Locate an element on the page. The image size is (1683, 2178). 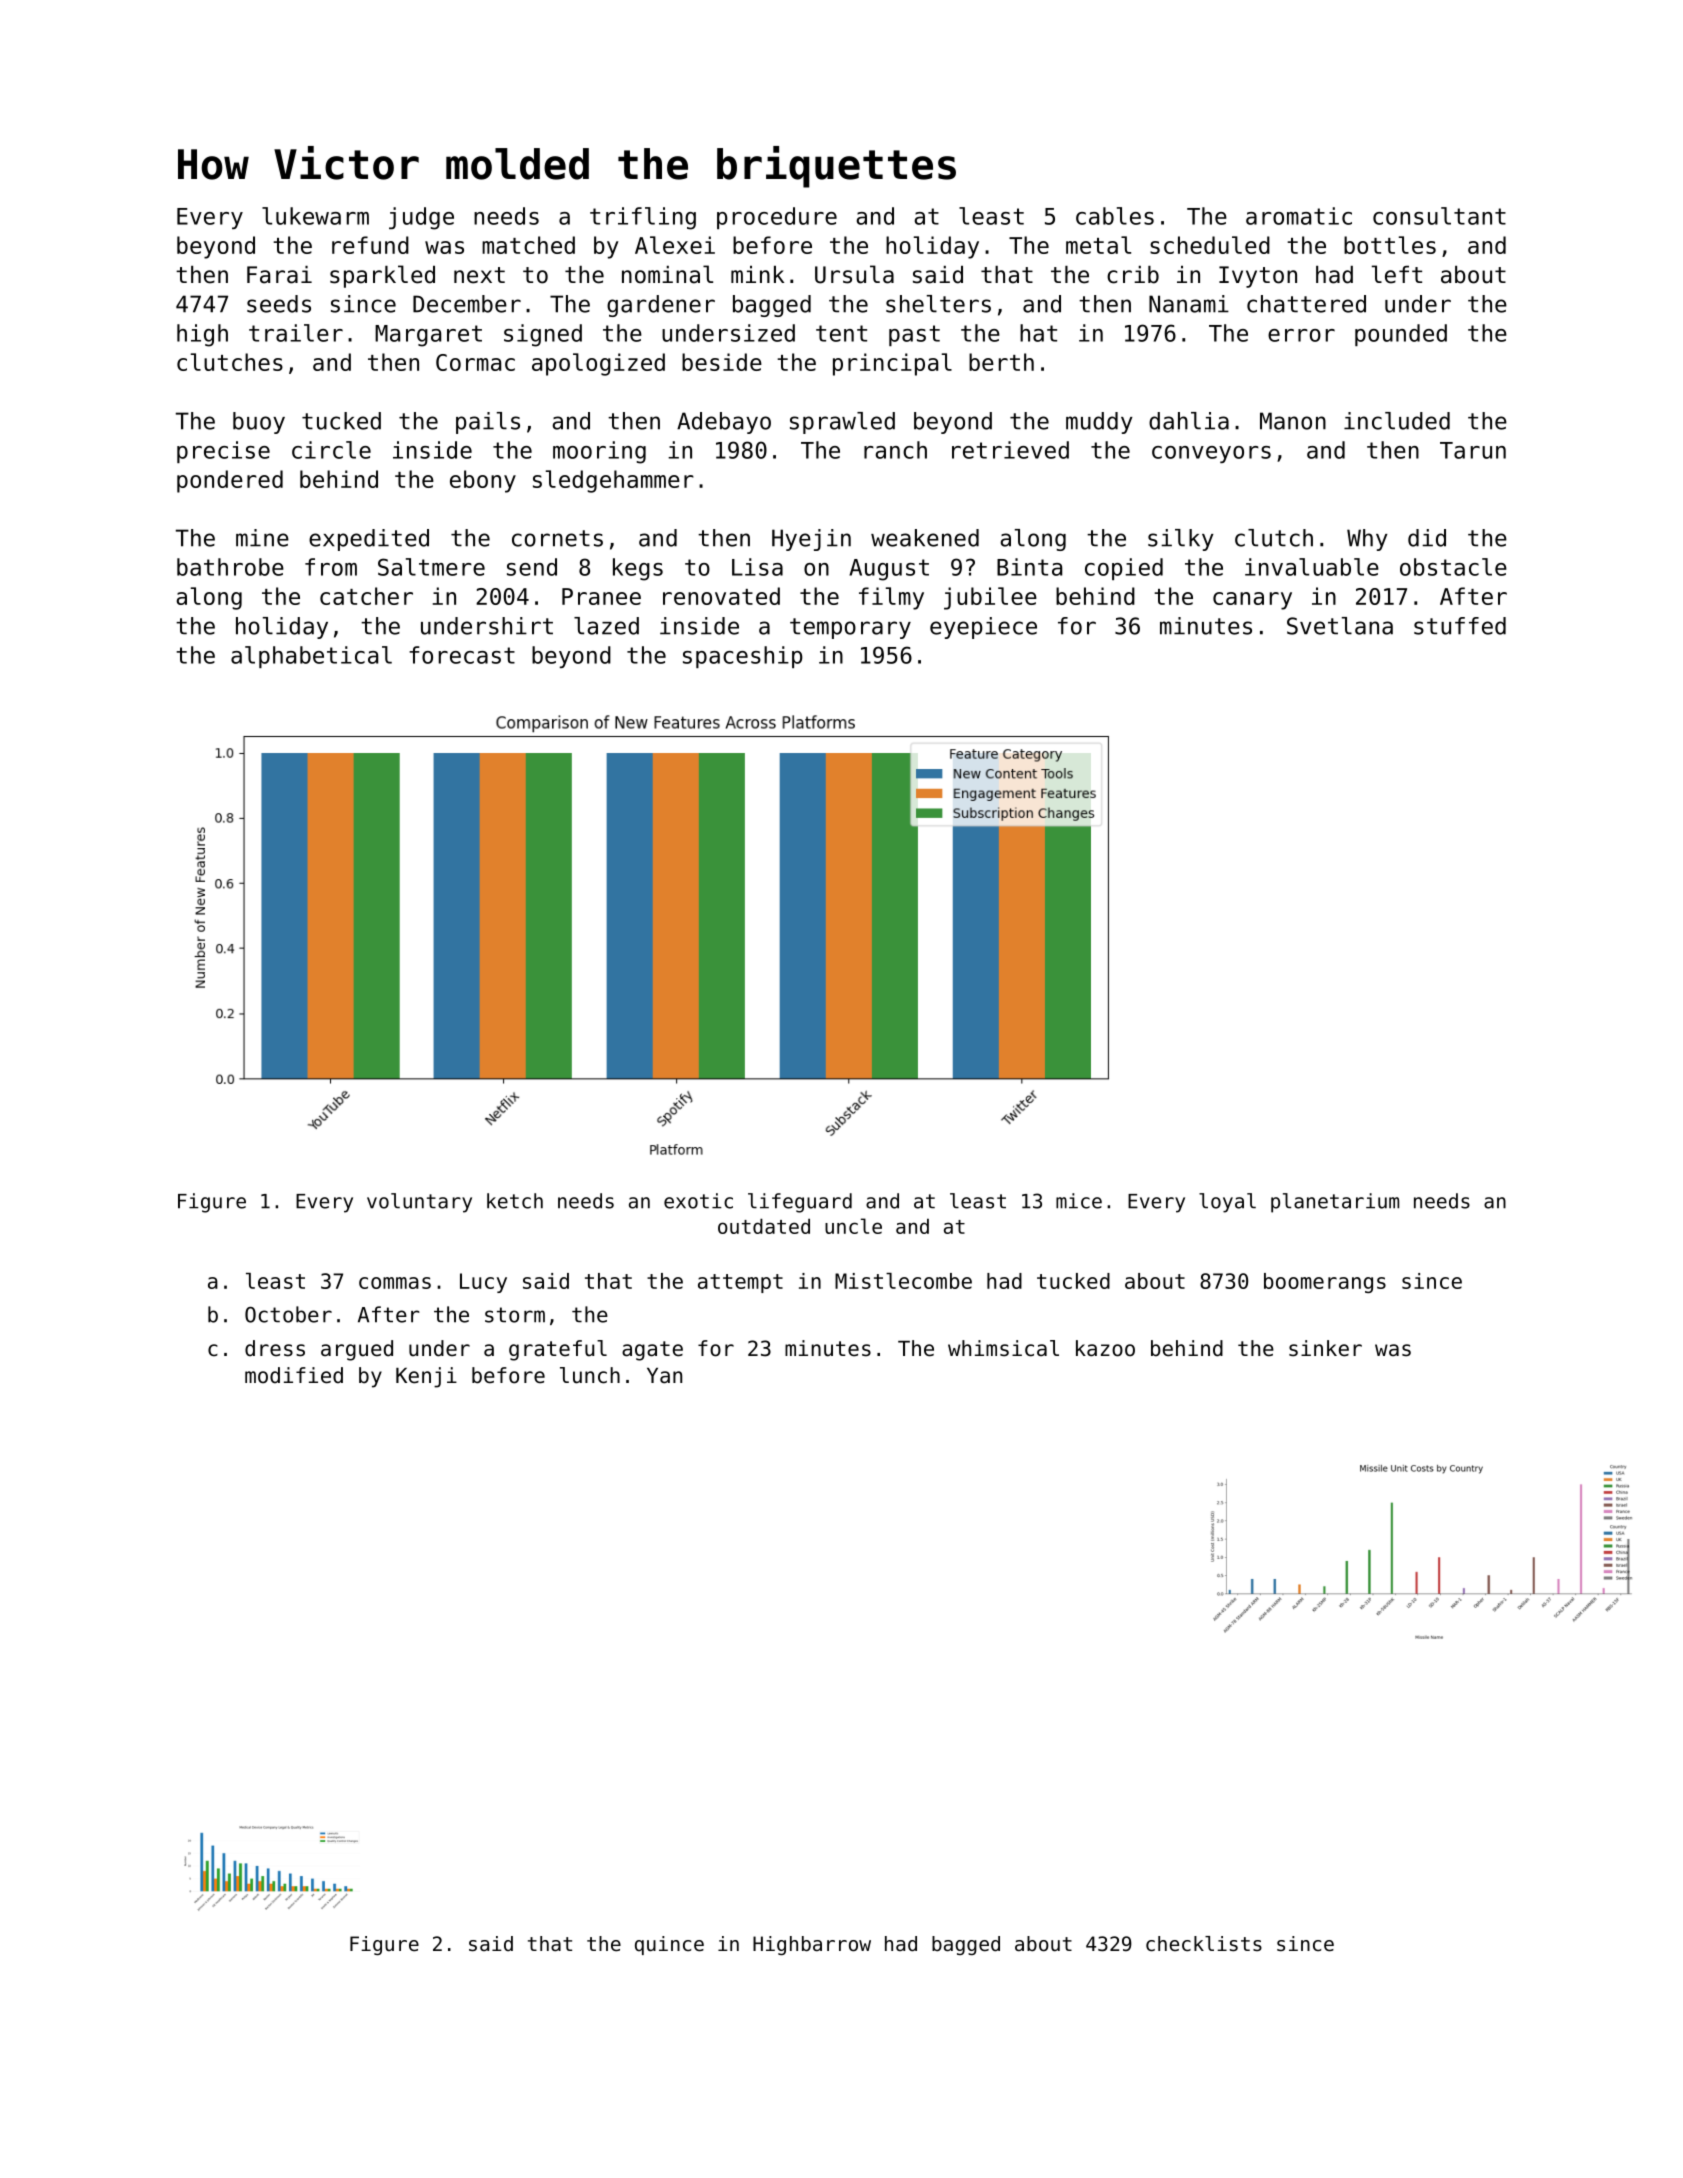
whimsical is located at coordinates (1003, 1348).
